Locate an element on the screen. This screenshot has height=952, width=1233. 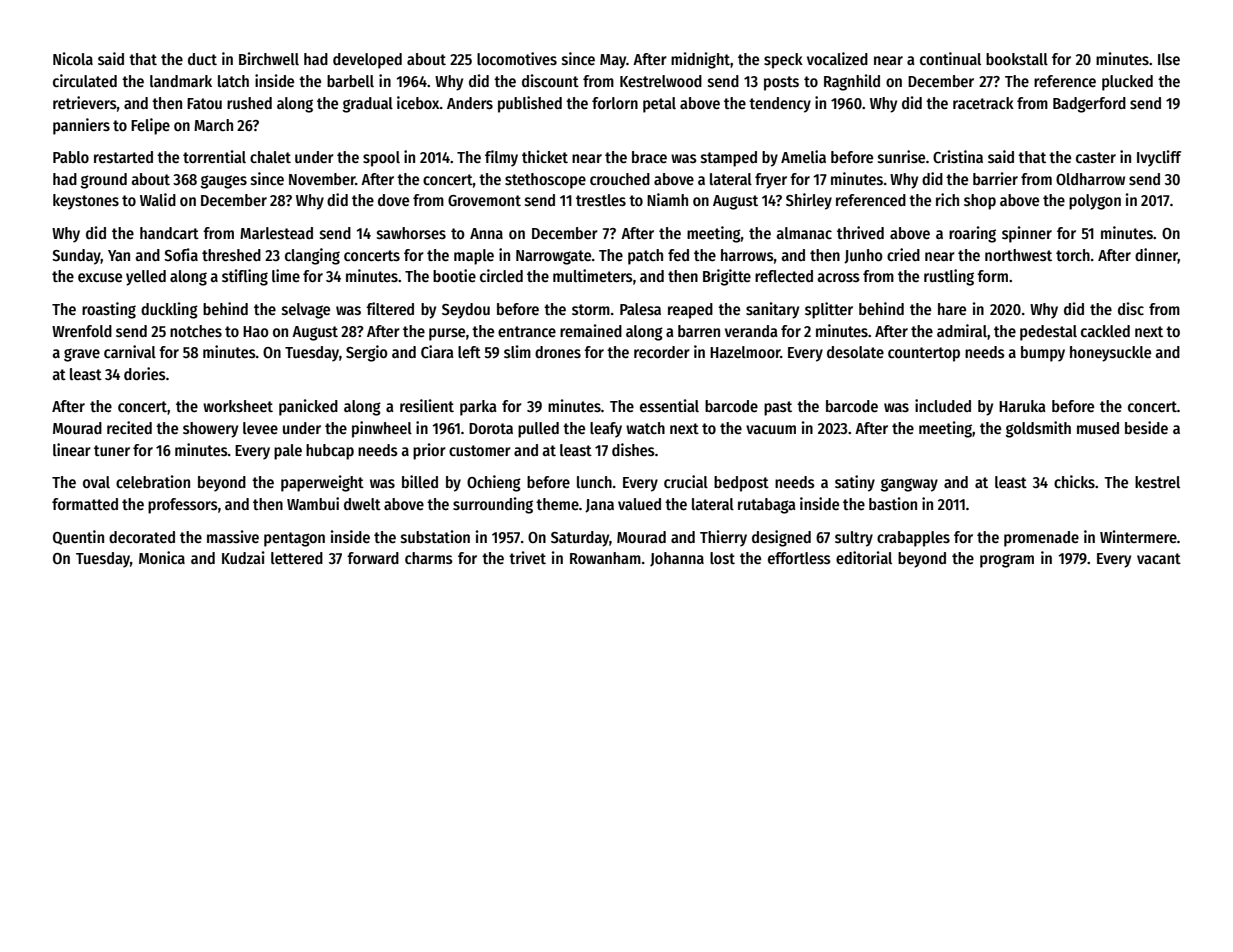
Grovemont is located at coordinates (484, 200).
